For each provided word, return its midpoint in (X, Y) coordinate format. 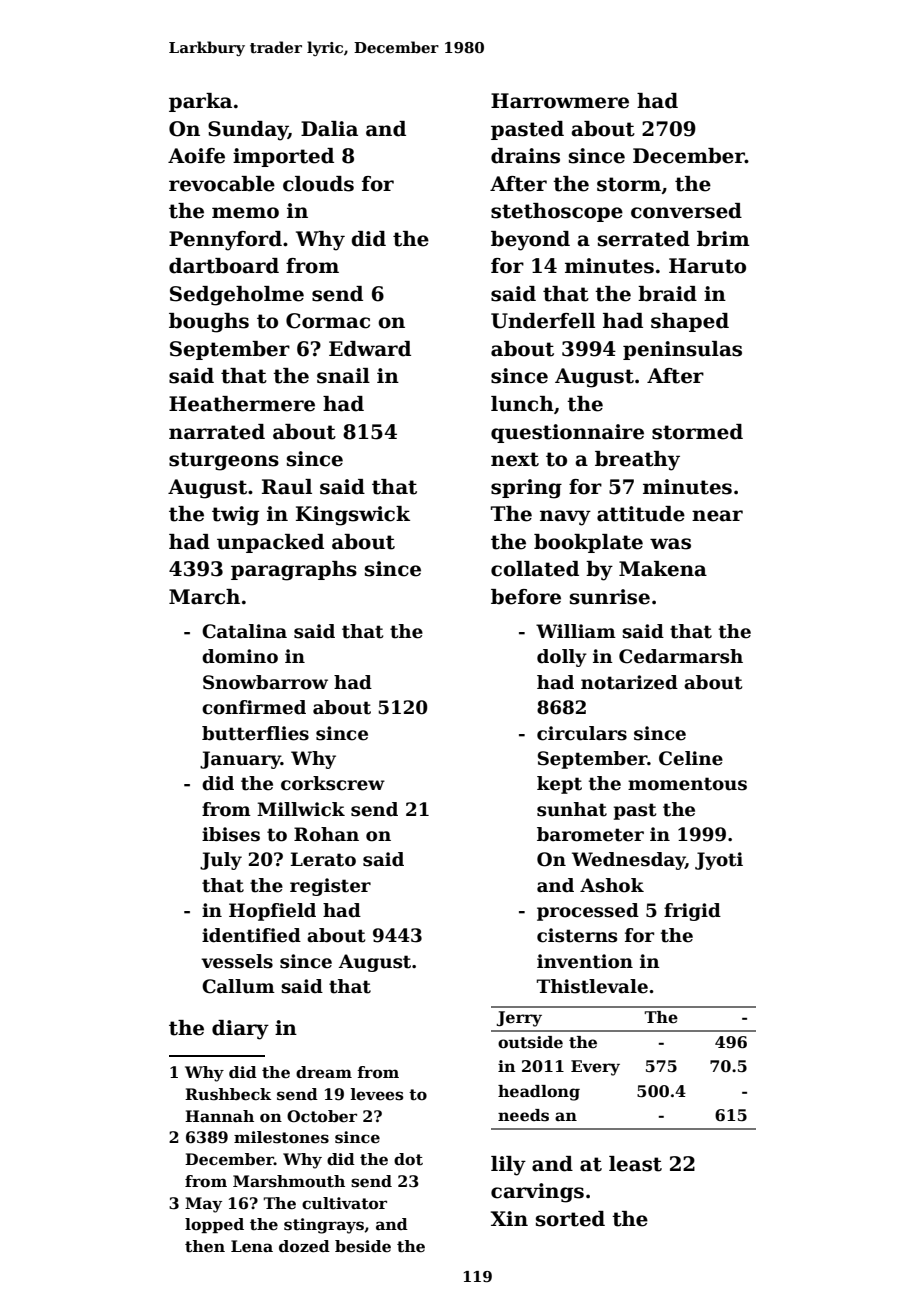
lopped (214, 1225)
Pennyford (225, 241)
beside (363, 1246)
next (515, 459)
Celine (691, 758)
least (635, 1164)
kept (559, 785)
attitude (641, 514)
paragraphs (294, 571)
